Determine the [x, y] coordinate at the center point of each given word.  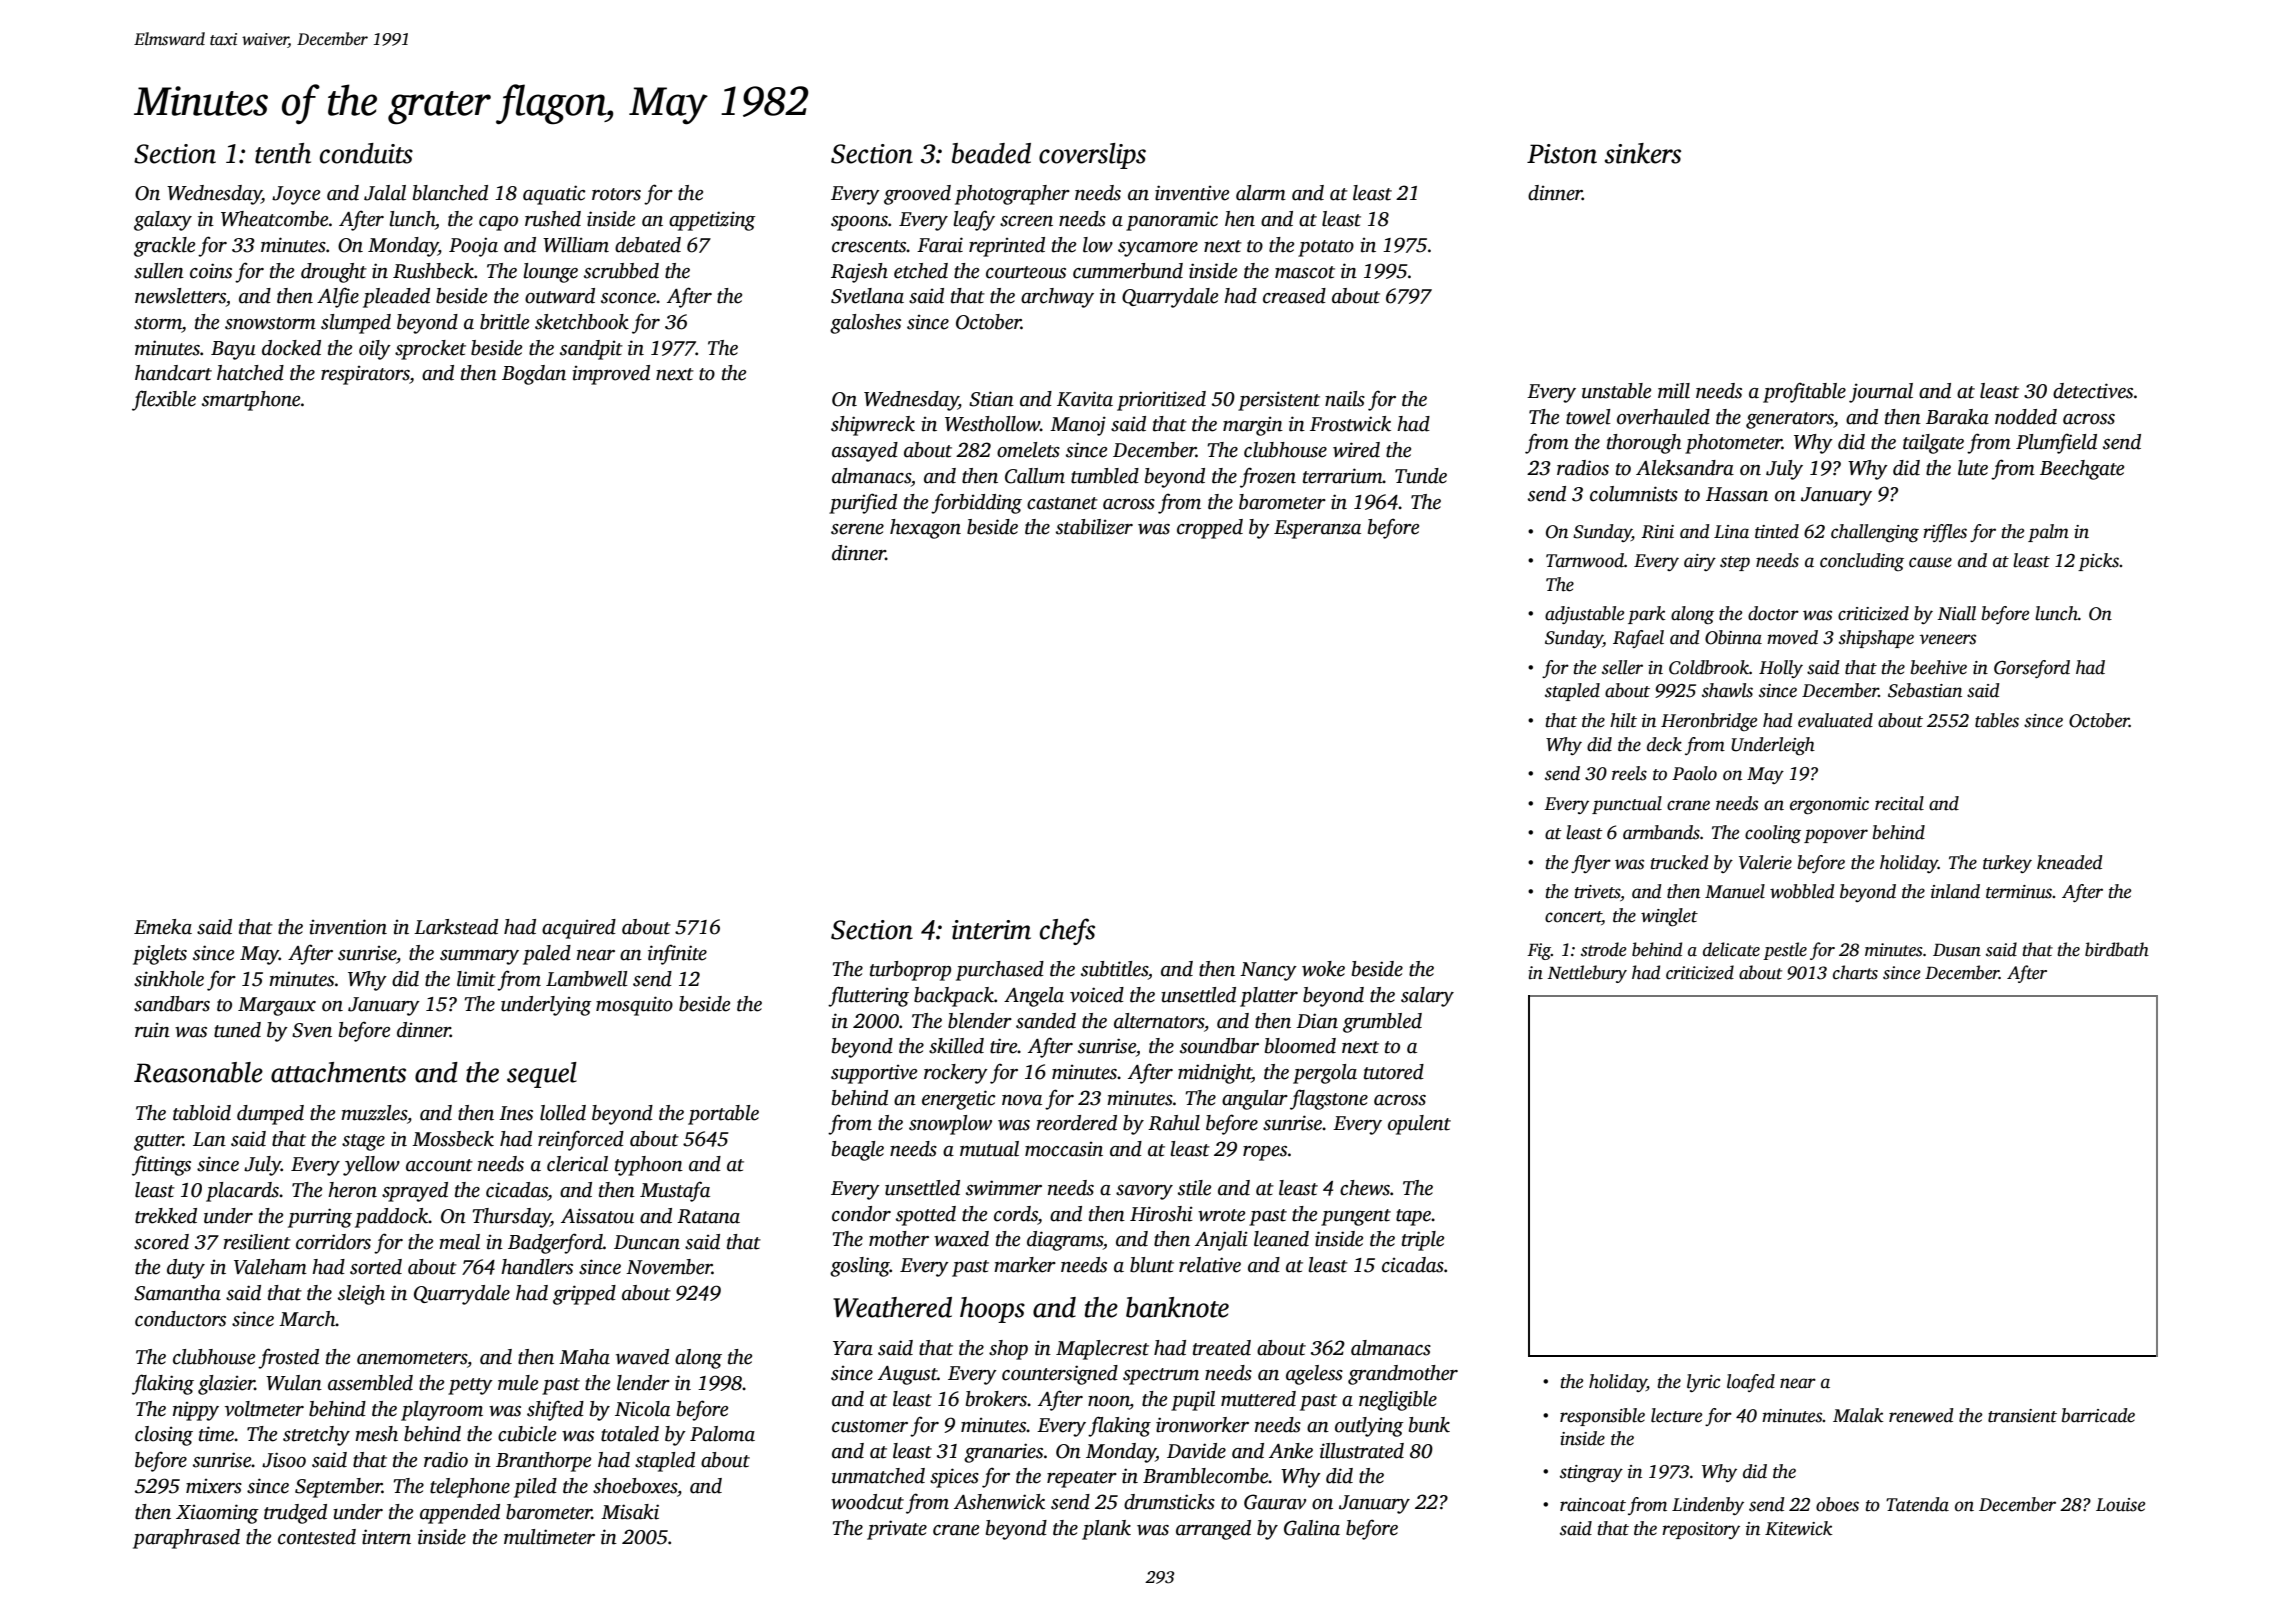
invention [348, 927]
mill [1674, 391]
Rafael [1638, 639]
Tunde [1421, 476]
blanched [450, 193]
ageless [1314, 1375]
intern [386, 1537]
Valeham [270, 1267]
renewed [1921, 1415]
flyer [1591, 864]
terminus [2019, 892]
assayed [865, 452]
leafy [974, 220]
